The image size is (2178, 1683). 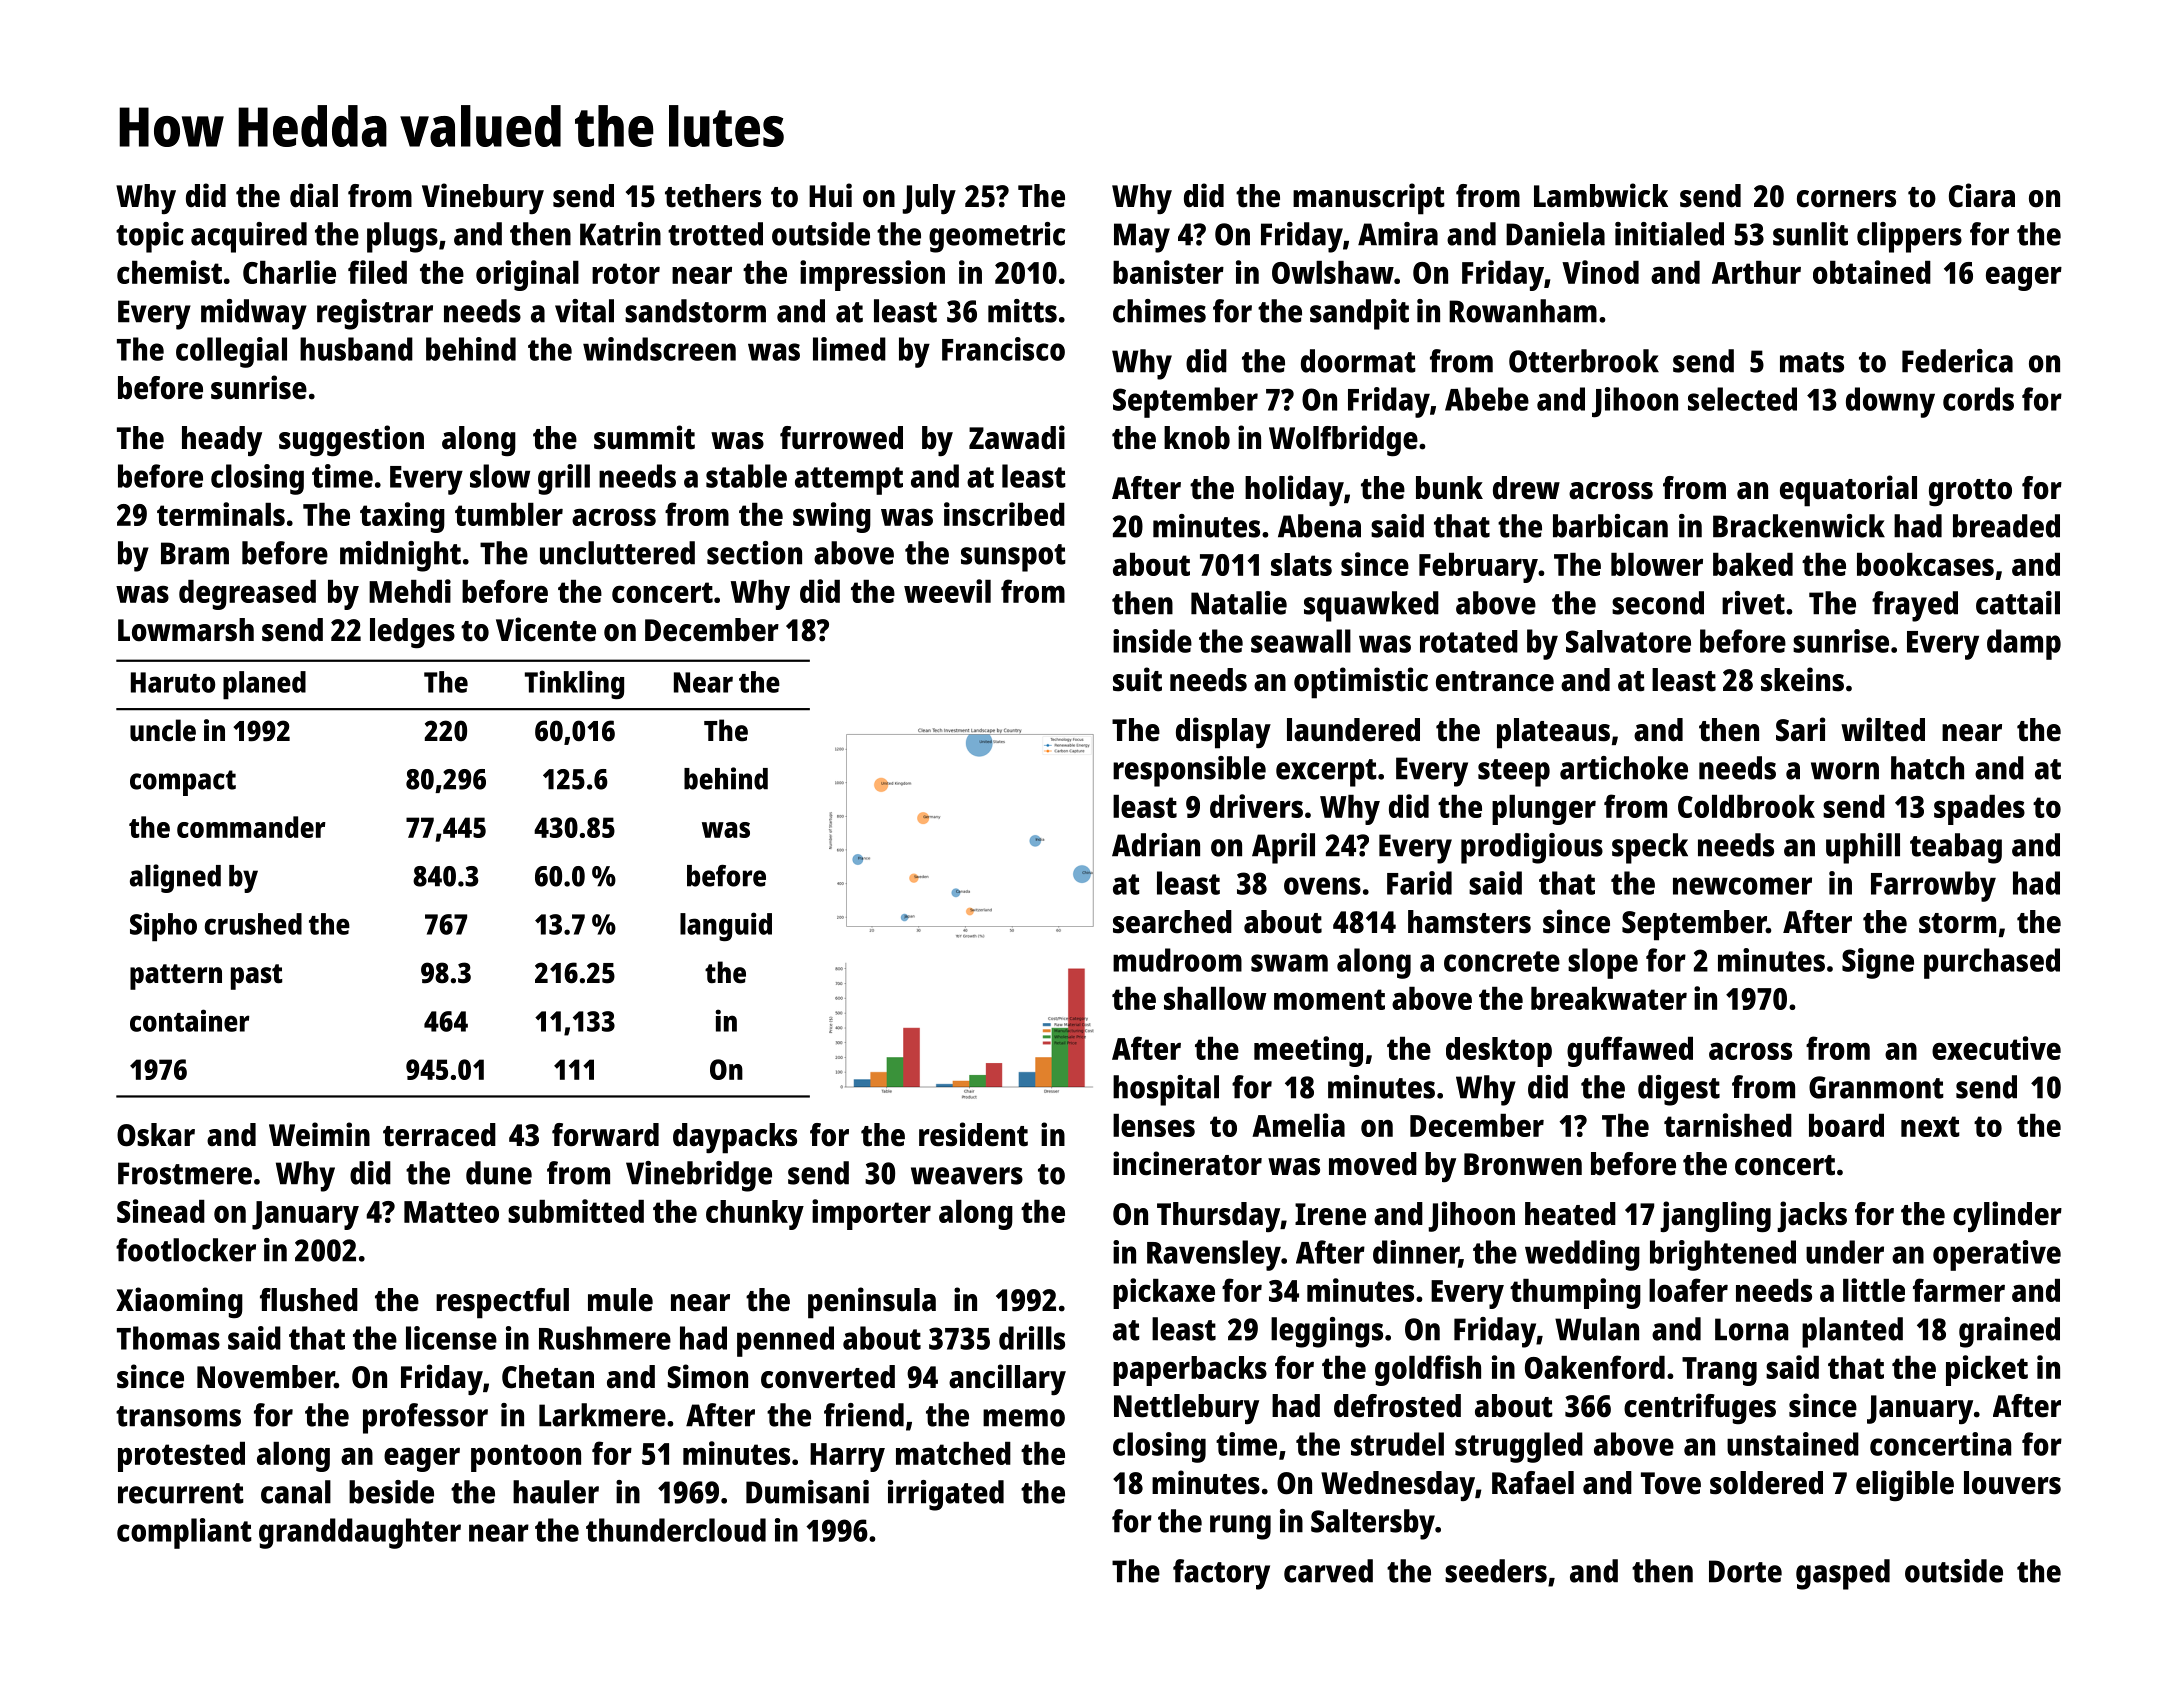 I want to click on rotated, so click(x=1469, y=641).
